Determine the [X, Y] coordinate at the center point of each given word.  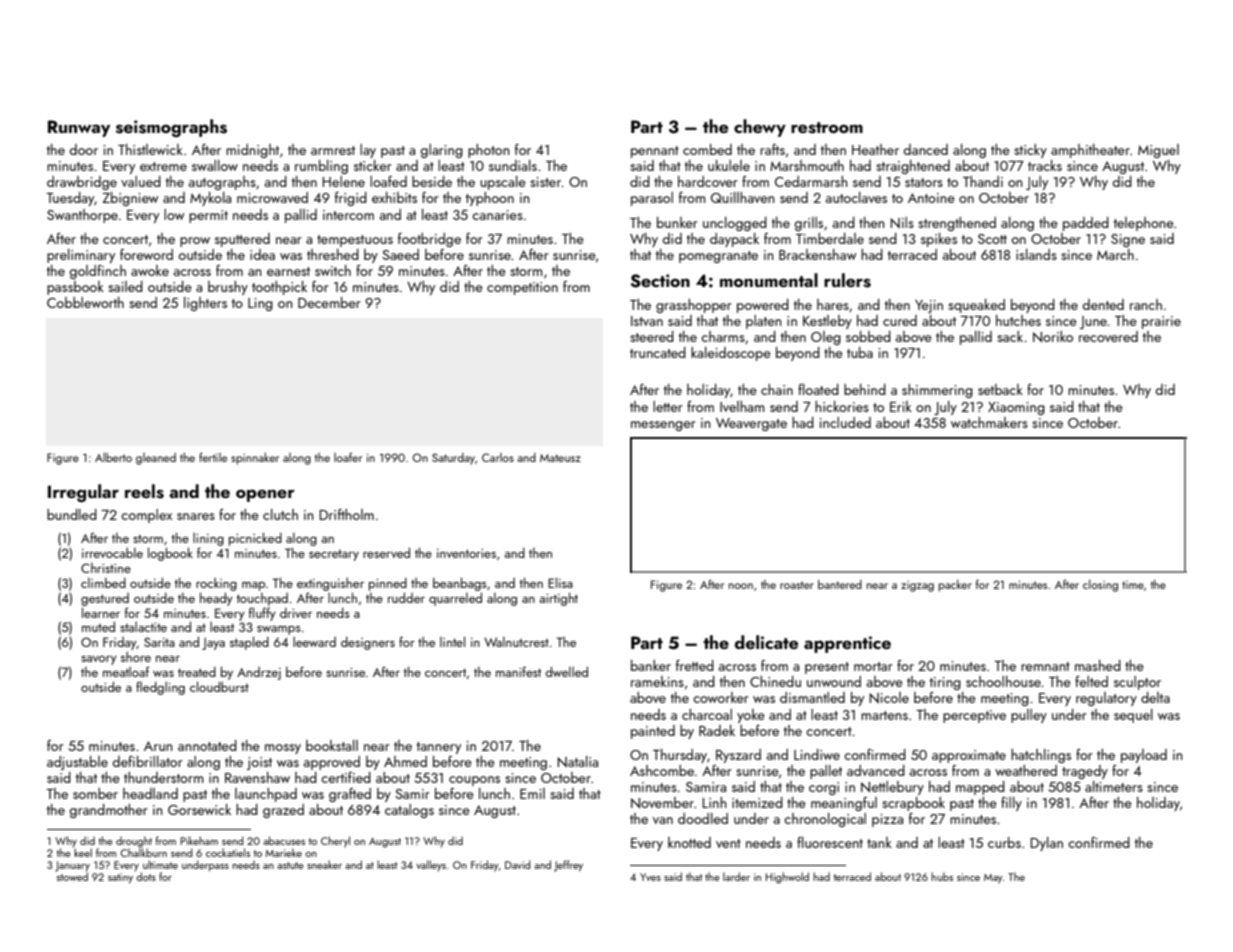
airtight [558, 599]
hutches [1018, 320]
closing [1100, 586]
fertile [213, 457]
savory [99, 660]
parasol [652, 199]
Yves [650, 877]
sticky [1030, 151]
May [993, 879]
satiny [120, 878]
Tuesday [70, 199]
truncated [658, 352]
